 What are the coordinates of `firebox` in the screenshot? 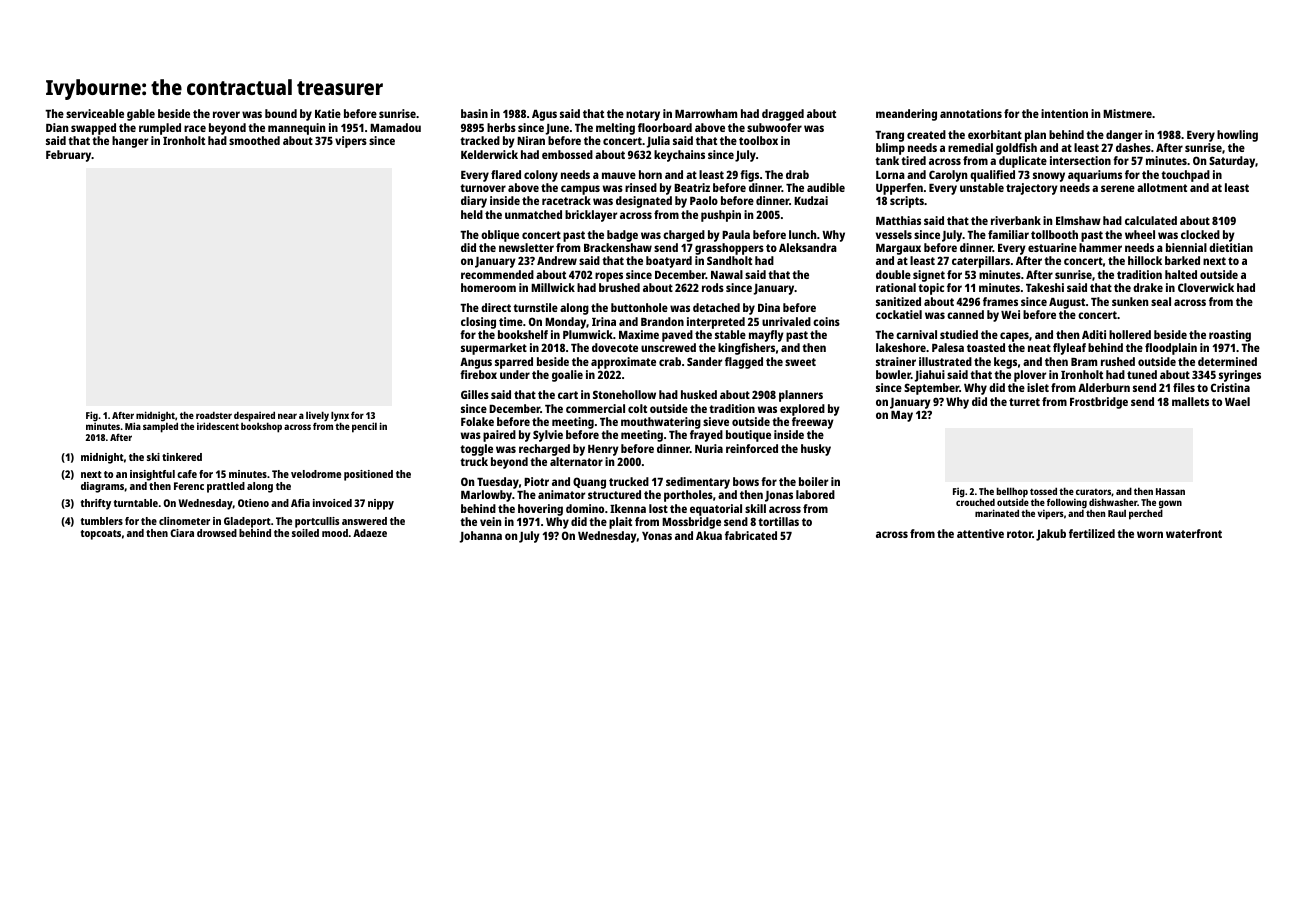 It's located at (478, 374).
